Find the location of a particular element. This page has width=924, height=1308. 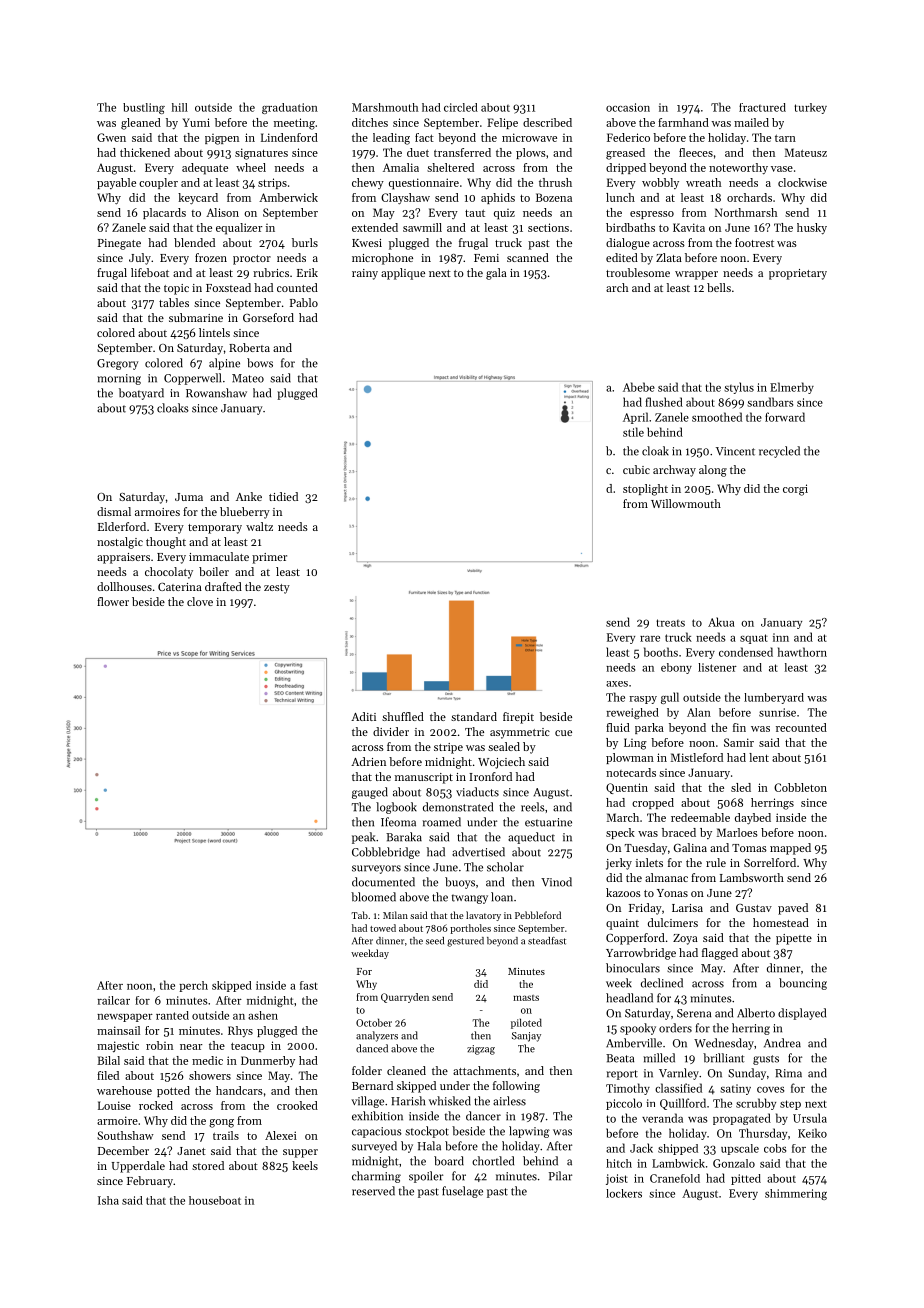

proprietary is located at coordinates (798, 274).
